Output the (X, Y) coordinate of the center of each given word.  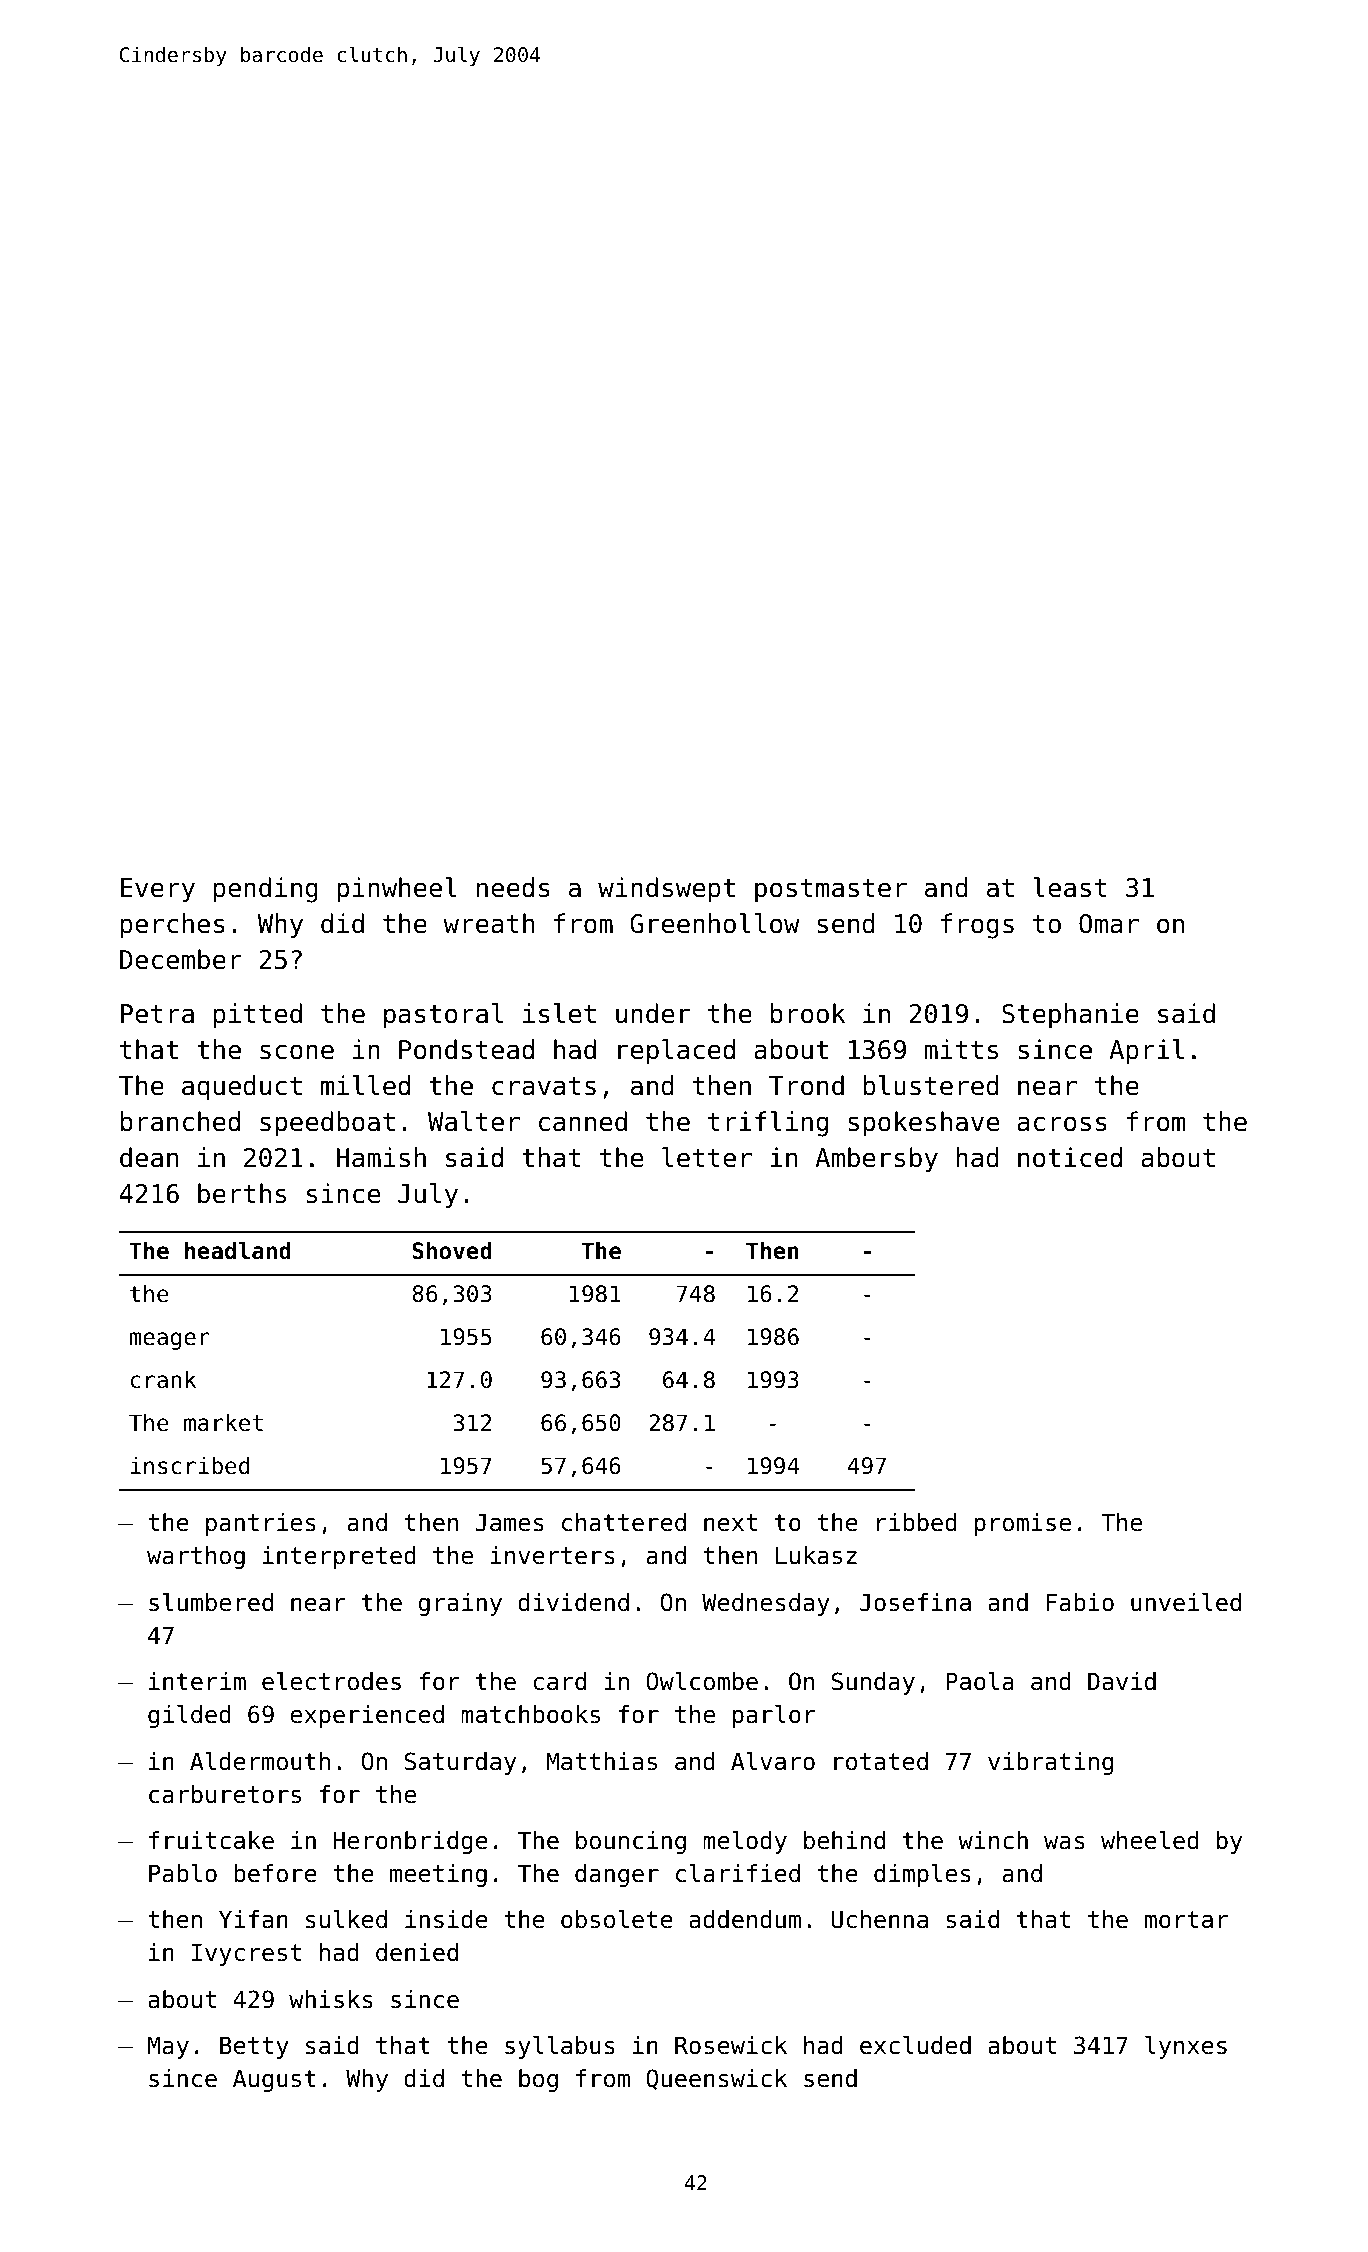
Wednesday (766, 1604)
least (1070, 887)
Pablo (183, 1873)
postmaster (831, 891)
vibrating (1050, 1763)
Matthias (601, 1761)
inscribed (190, 1466)
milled (365, 1085)
